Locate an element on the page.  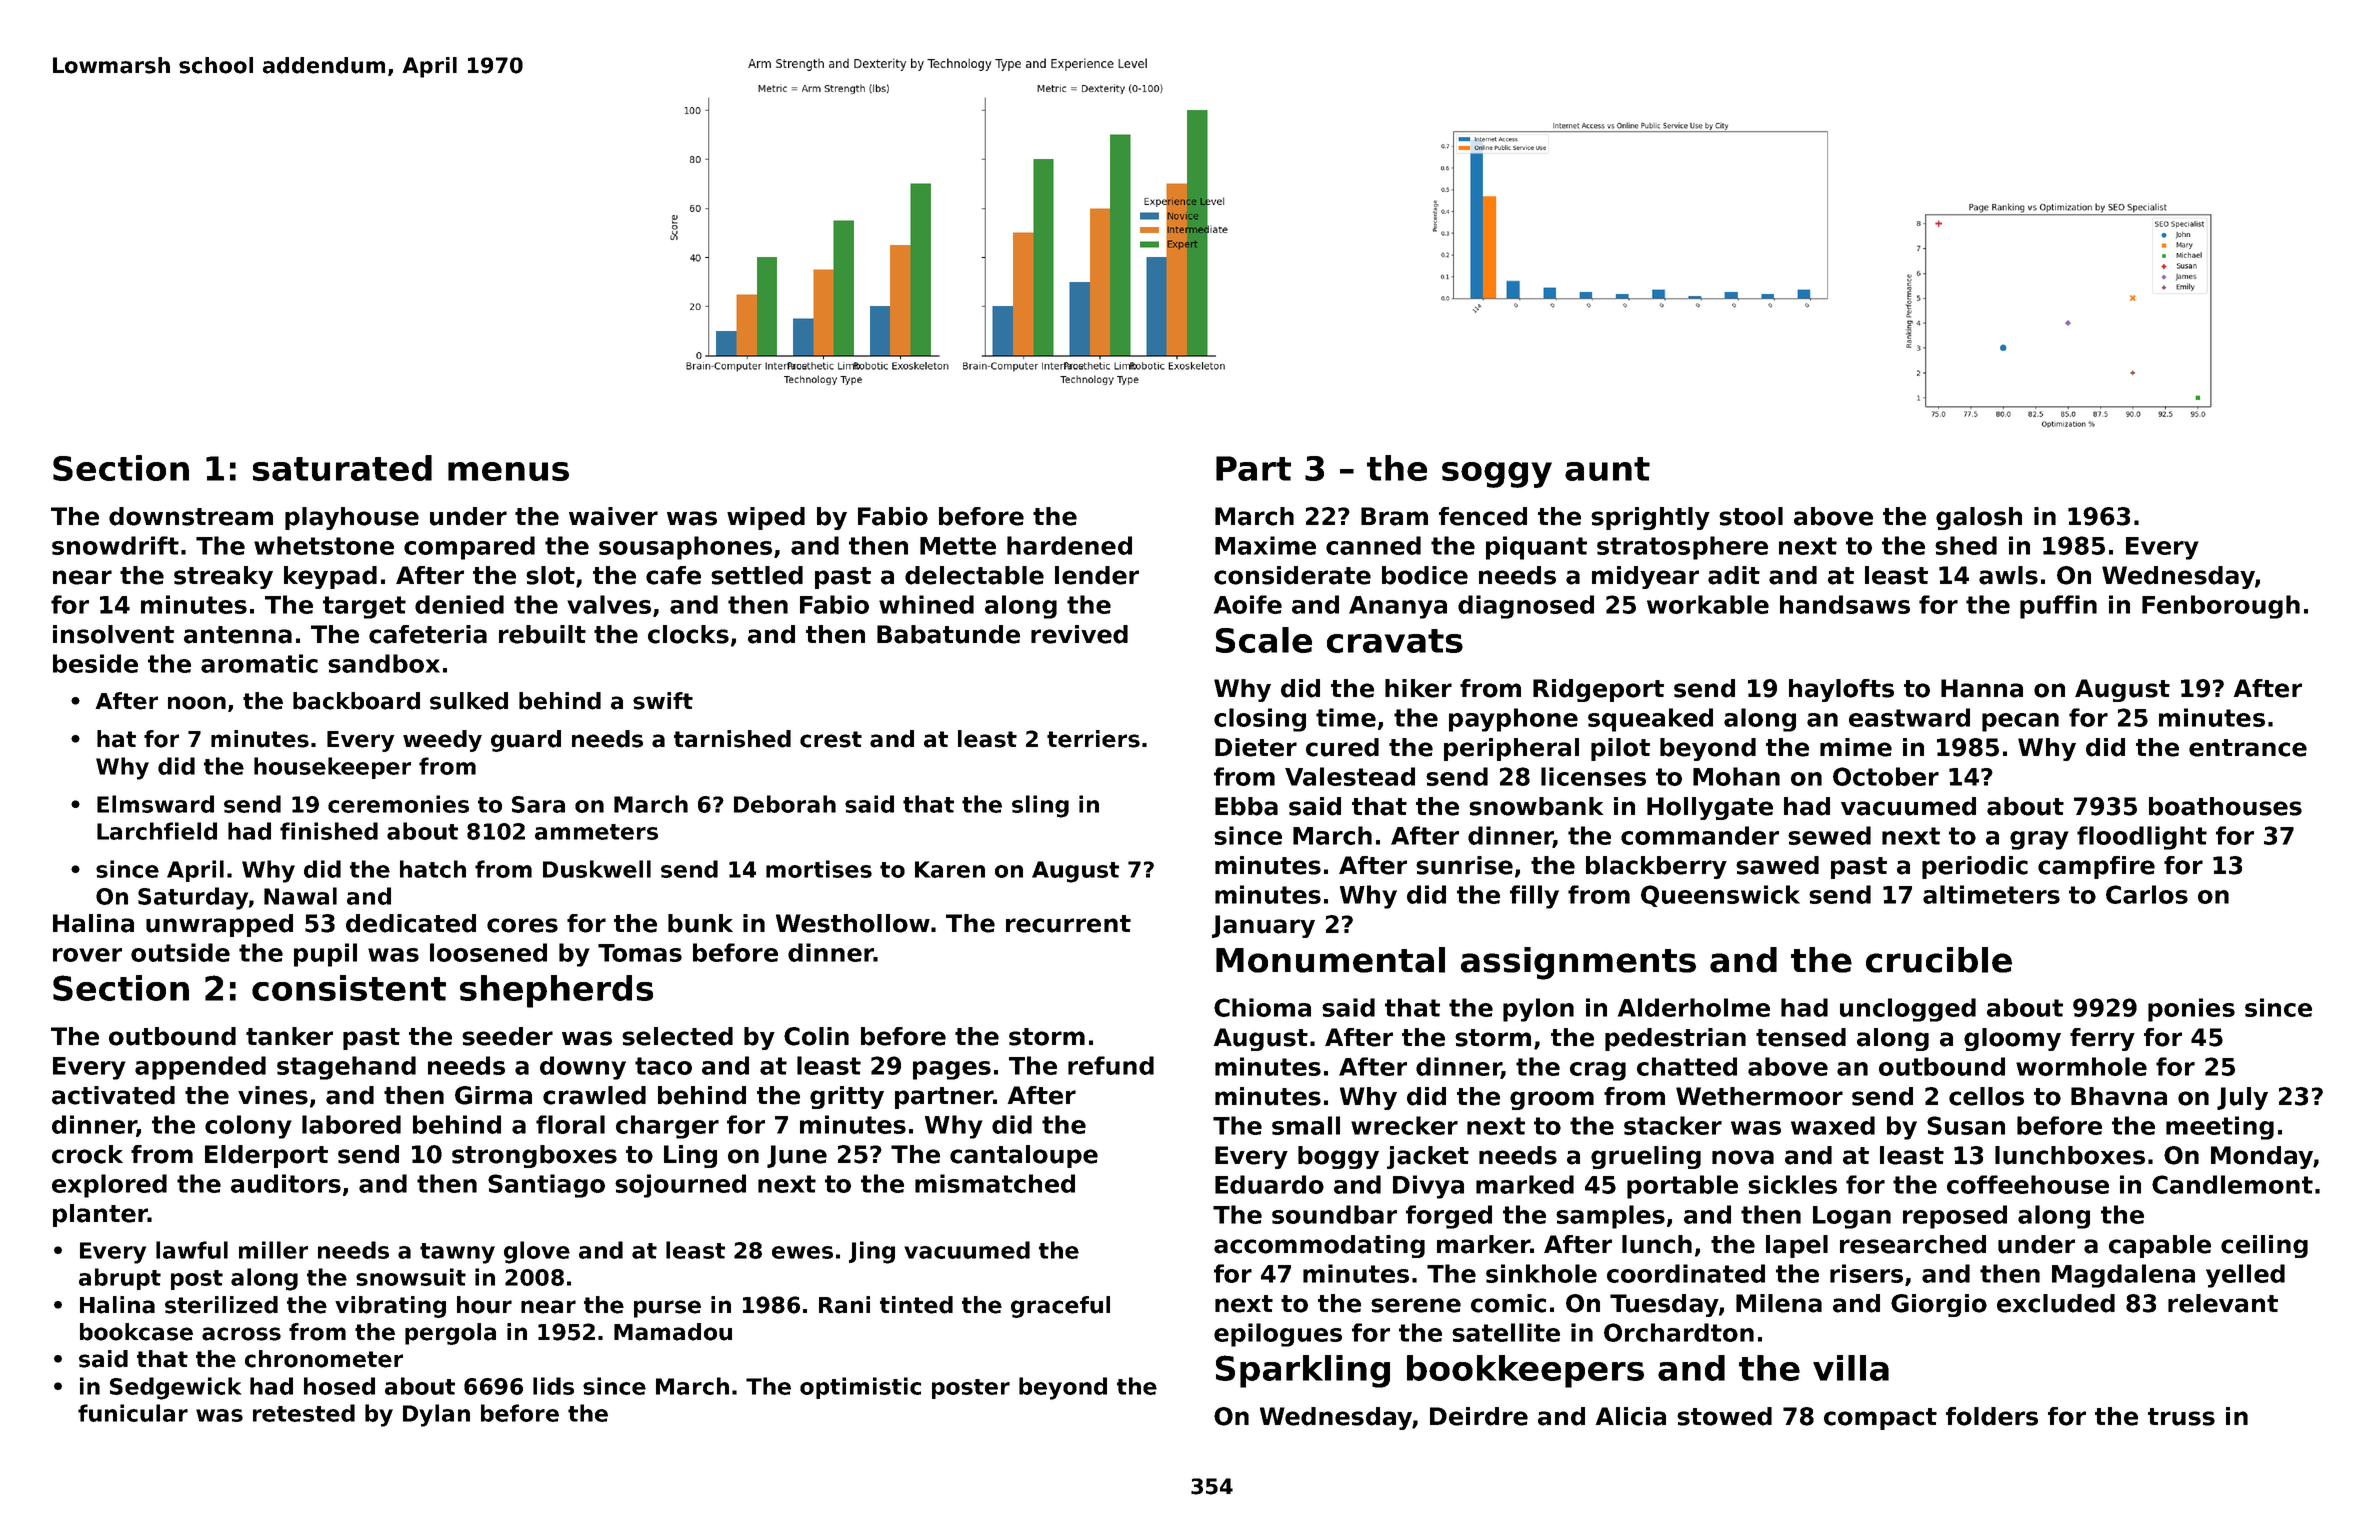
workable is located at coordinates (1708, 604).
